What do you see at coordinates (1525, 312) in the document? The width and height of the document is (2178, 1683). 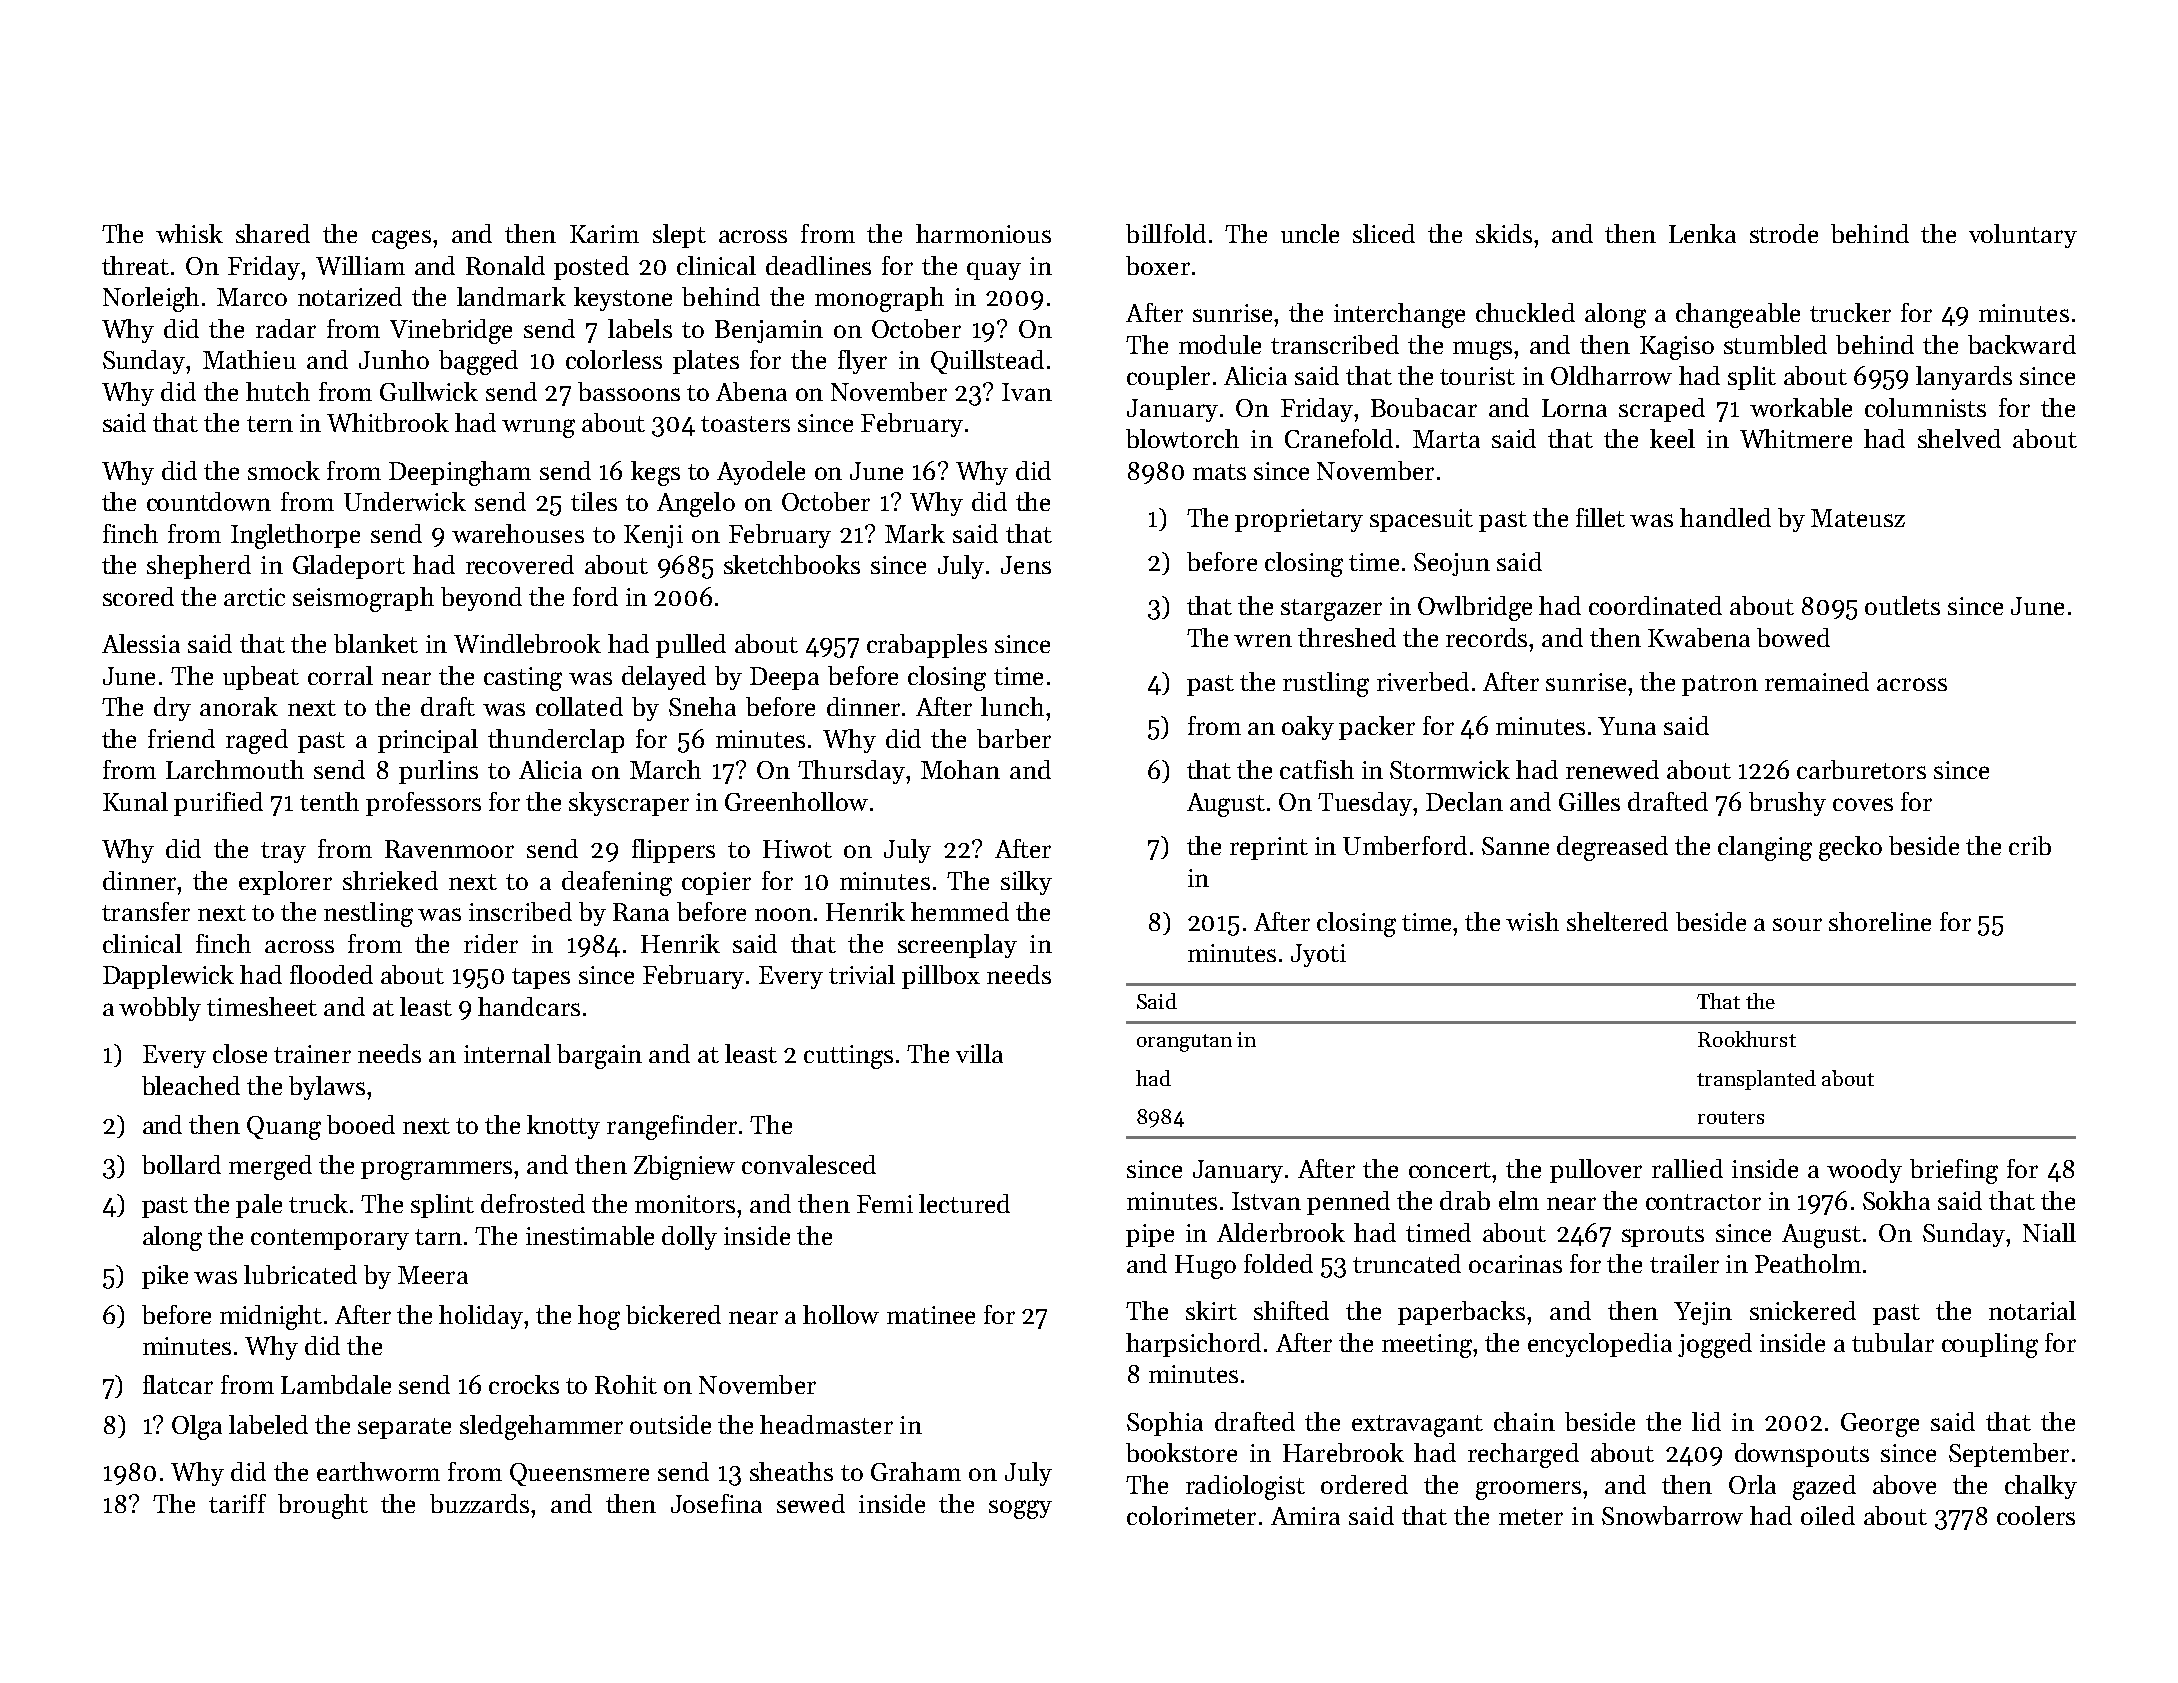 I see `chuckled` at bounding box center [1525, 312].
